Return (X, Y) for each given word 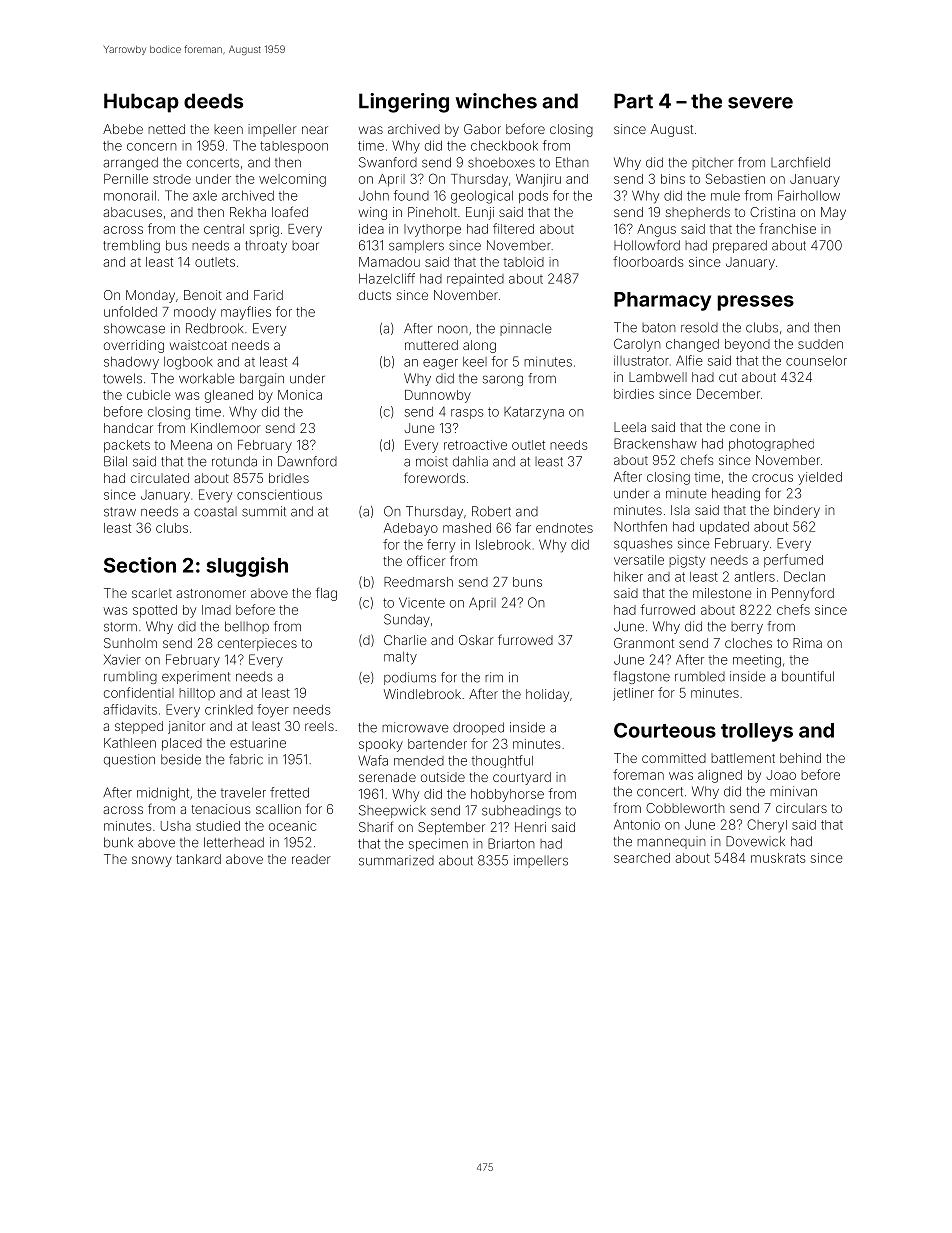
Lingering (404, 103)
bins (673, 179)
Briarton (511, 843)
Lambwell (658, 377)
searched (642, 858)
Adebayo (411, 529)
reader (311, 859)
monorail (130, 195)
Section (140, 565)
